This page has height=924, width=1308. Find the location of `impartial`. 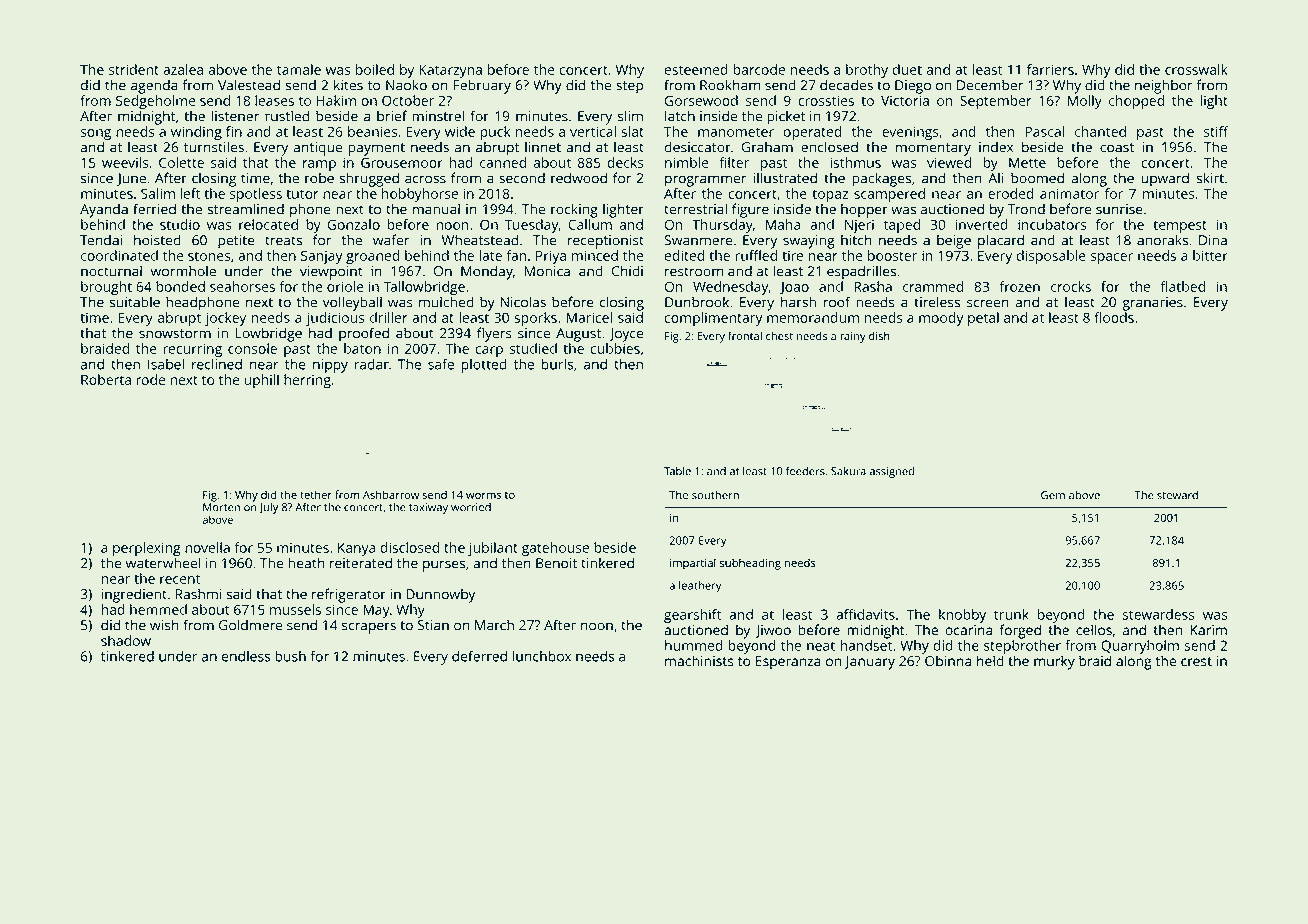

impartial is located at coordinates (693, 564).
